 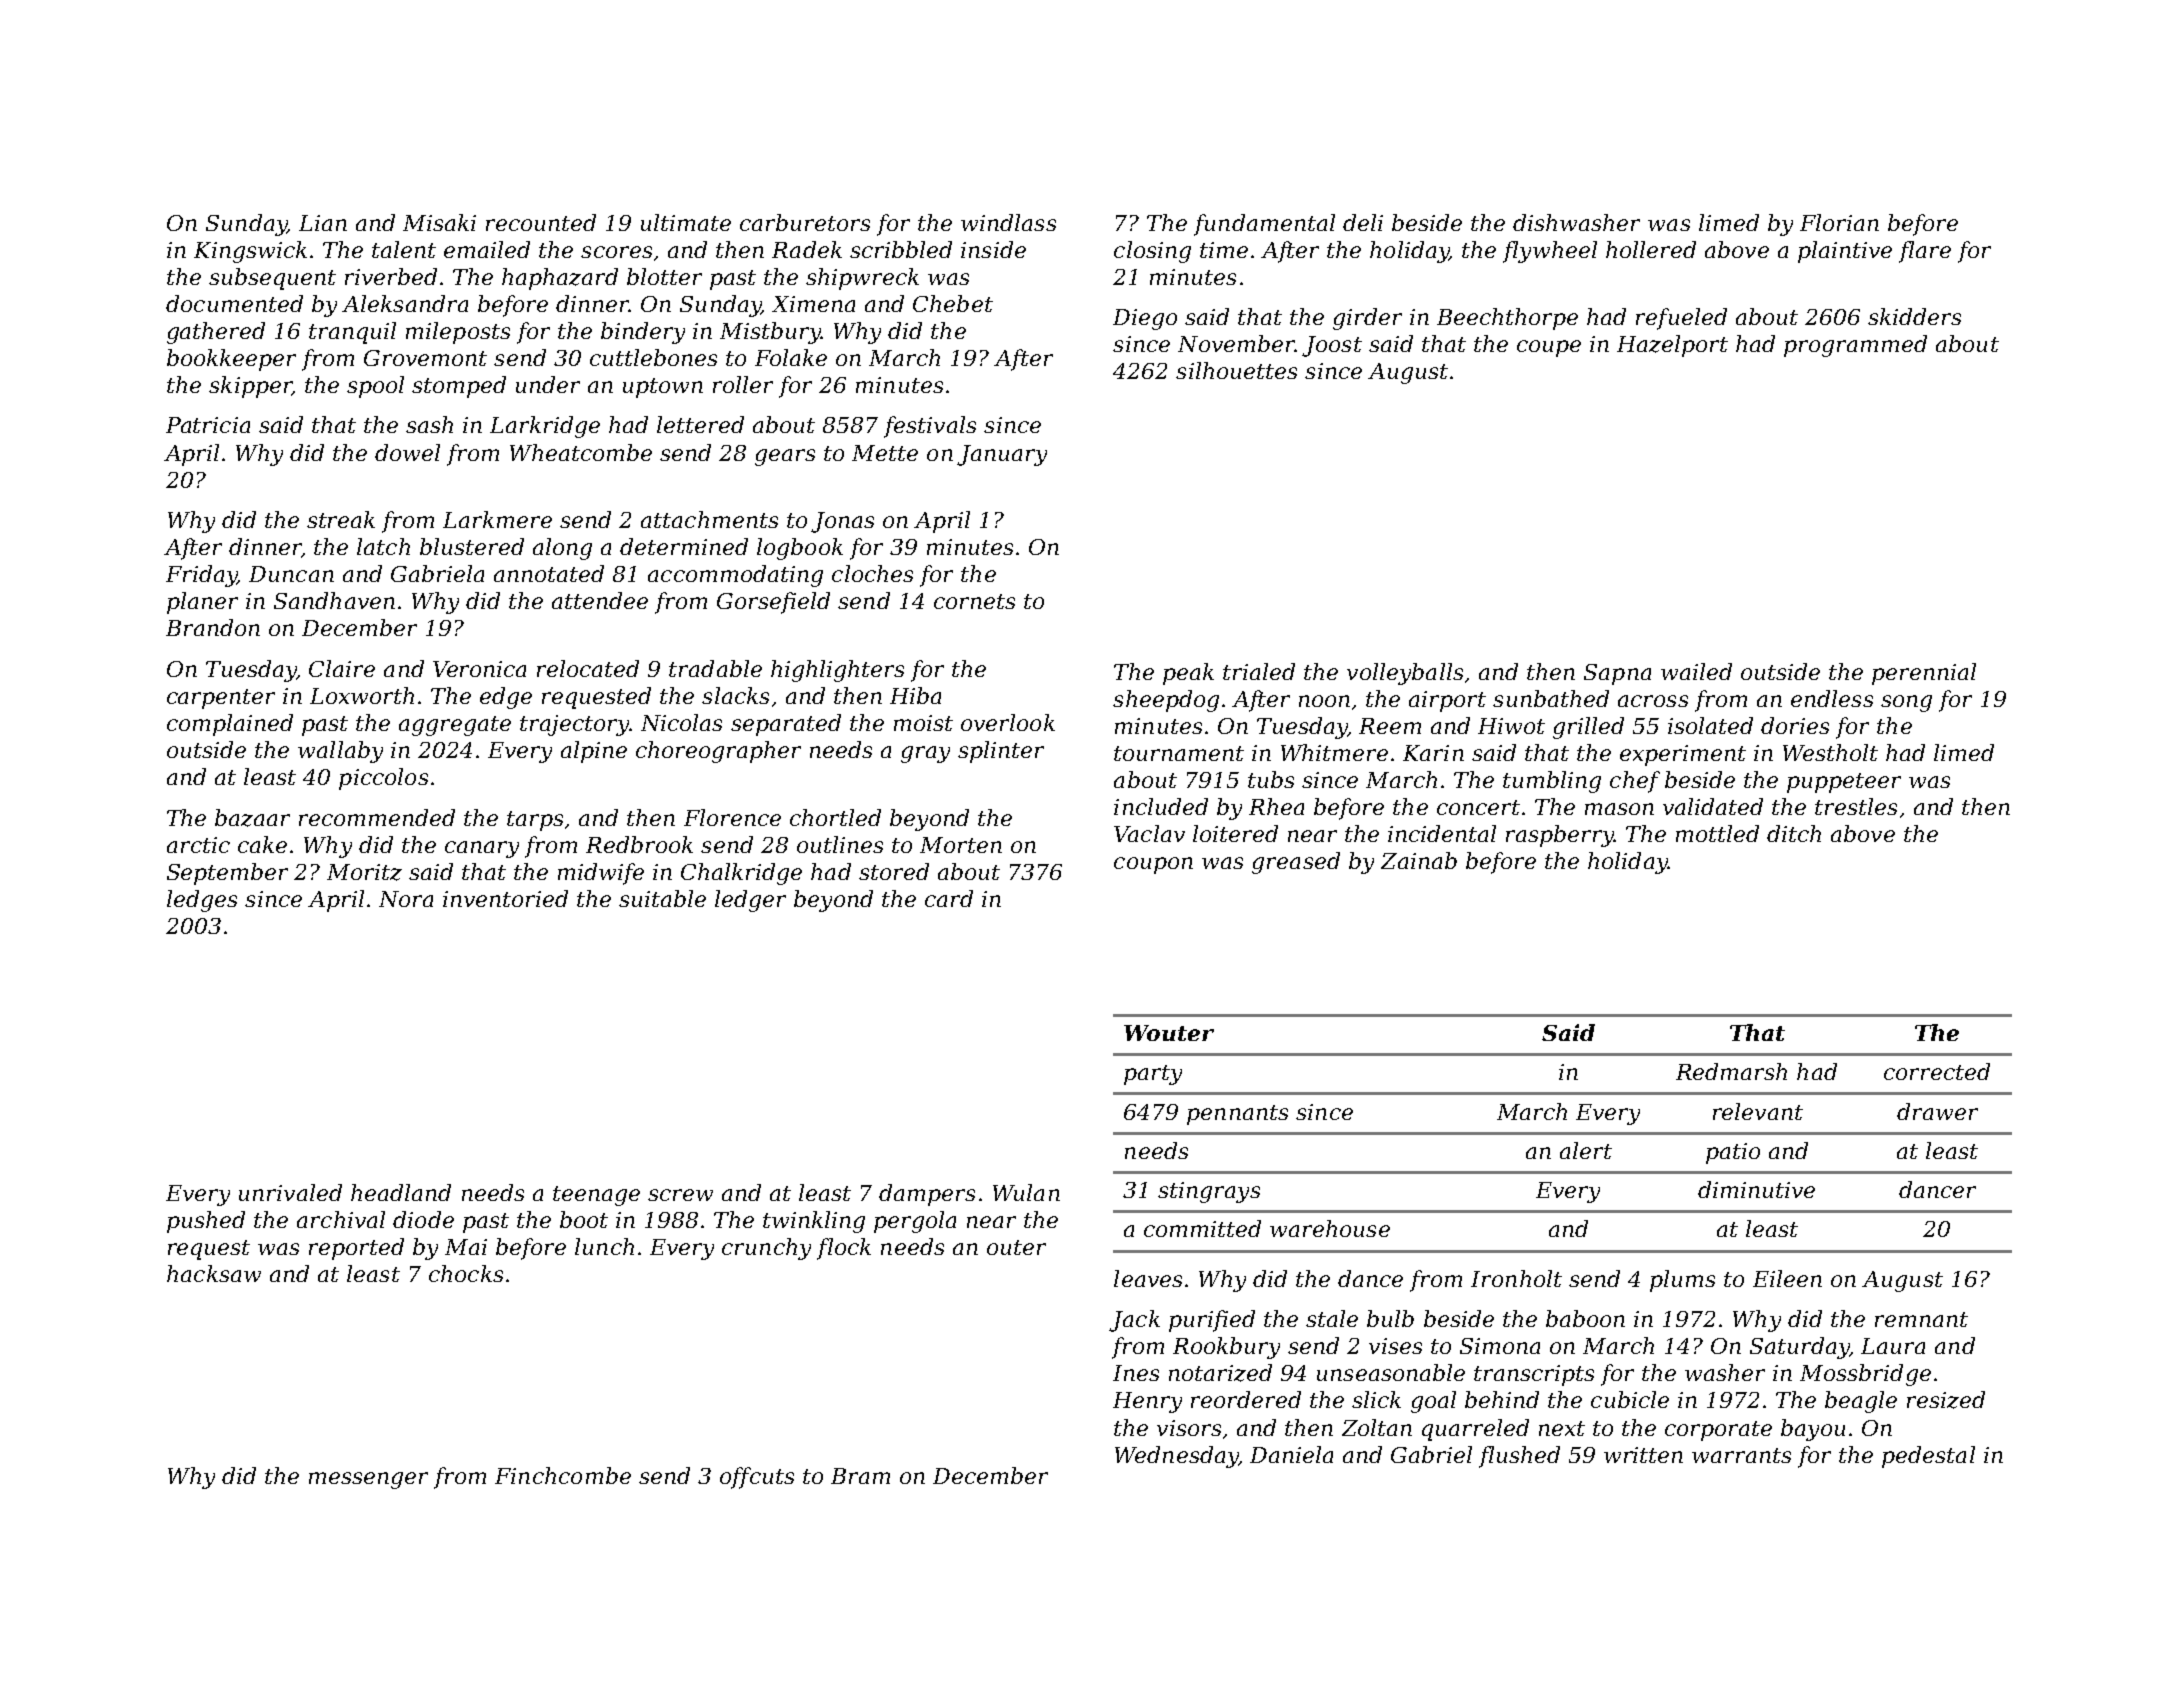 I want to click on haphazard, so click(x=560, y=279).
